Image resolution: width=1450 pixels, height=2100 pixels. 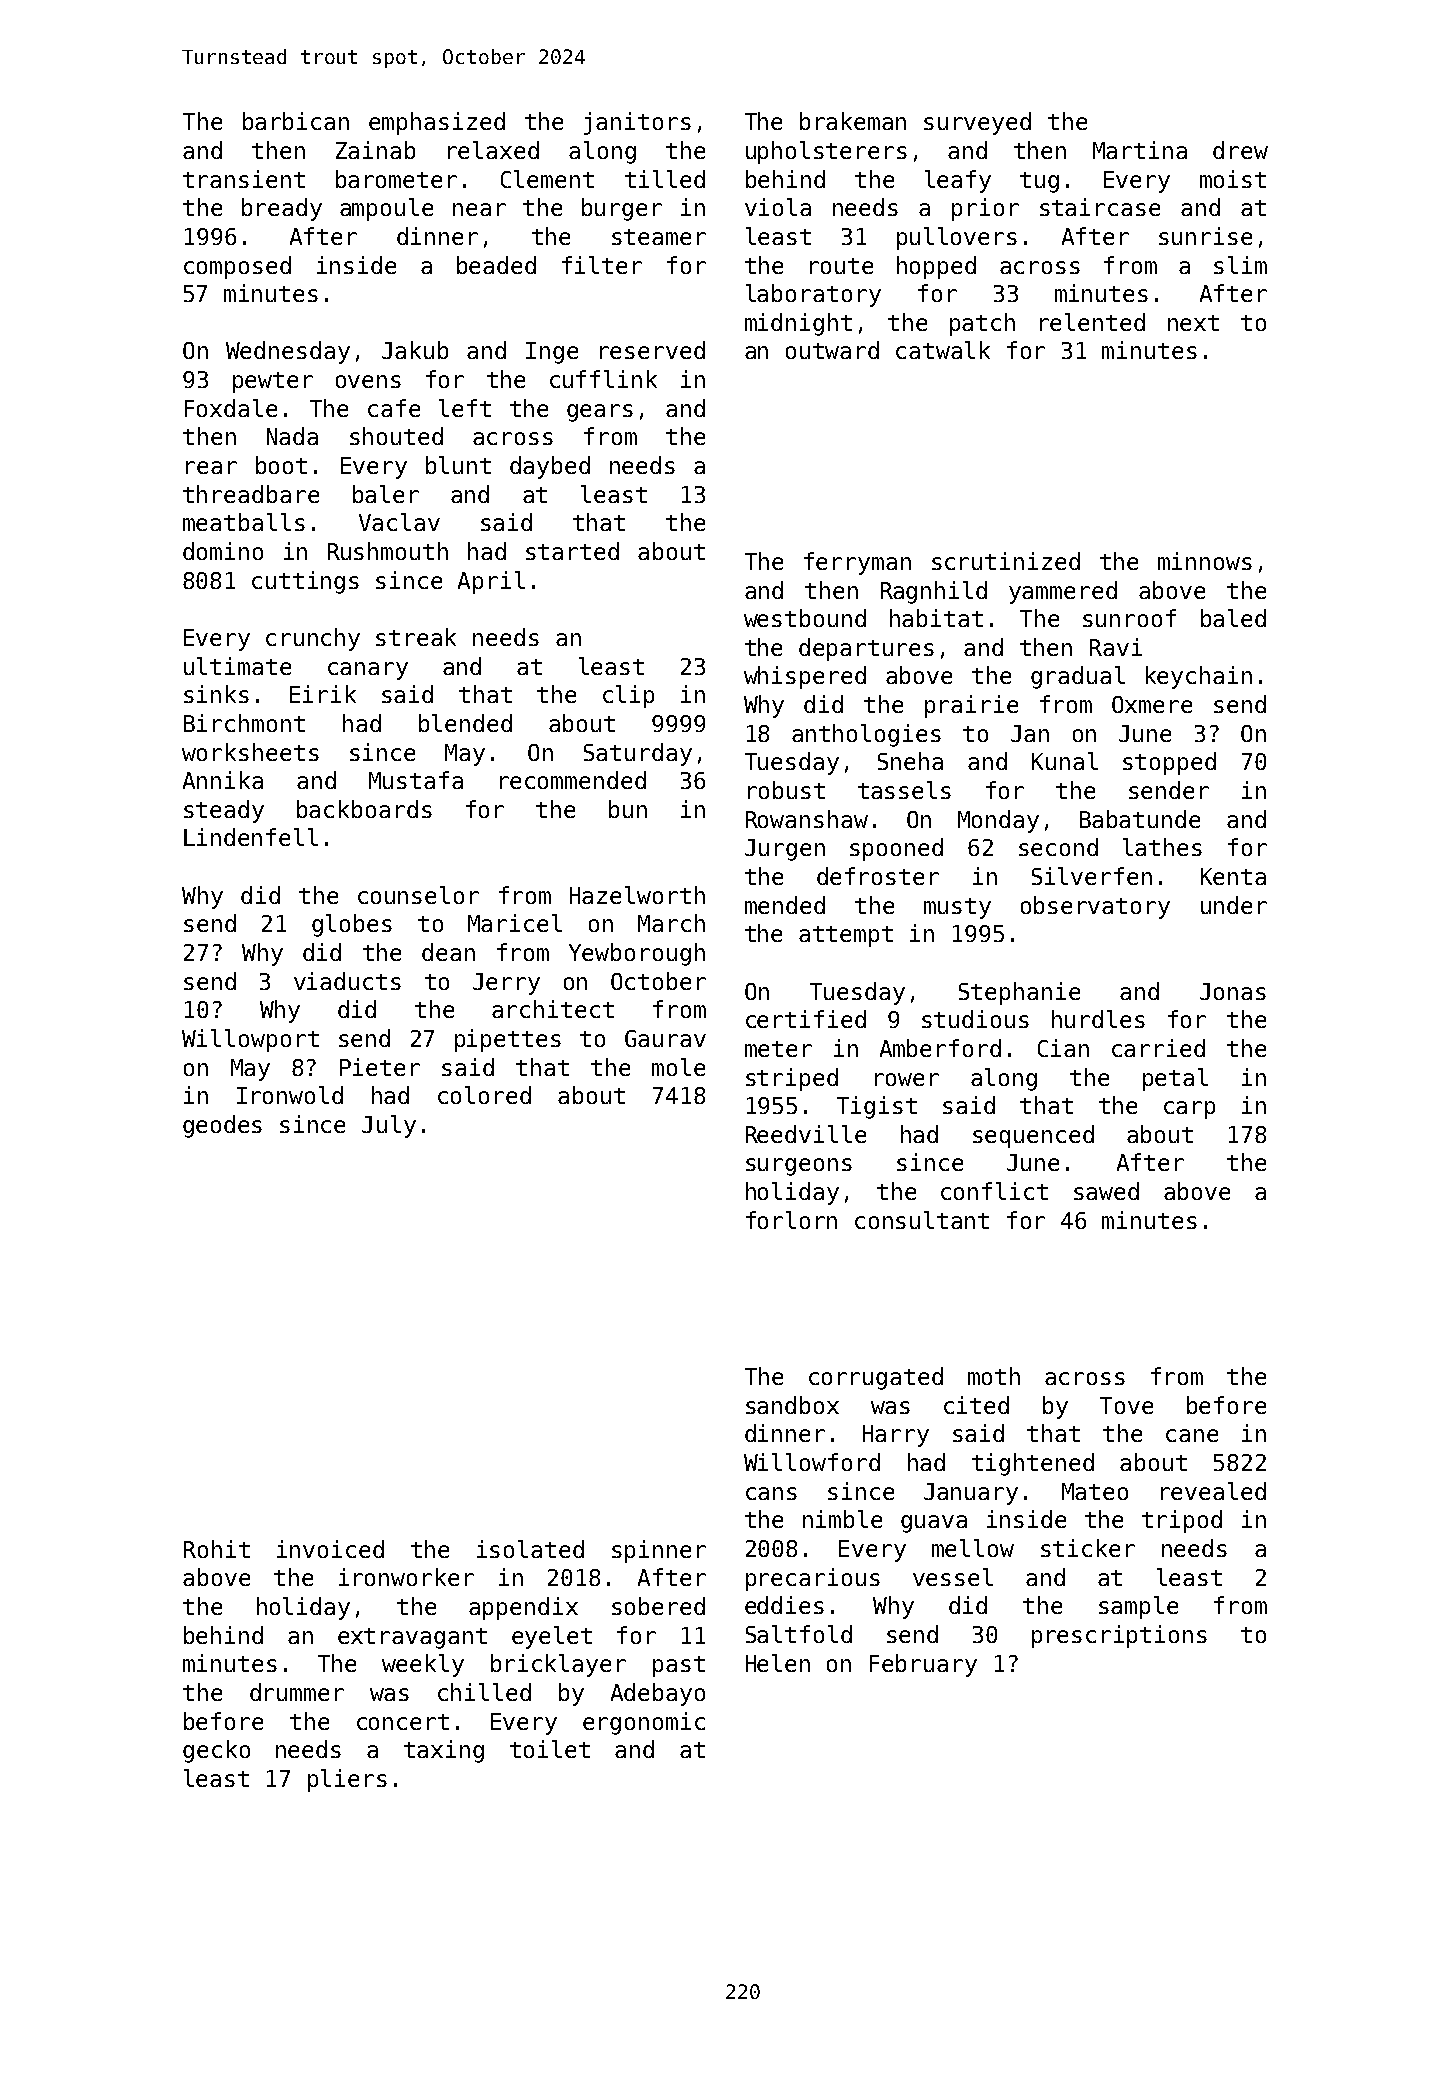 What do you see at coordinates (244, 179) in the image?
I see `transient` at bounding box center [244, 179].
